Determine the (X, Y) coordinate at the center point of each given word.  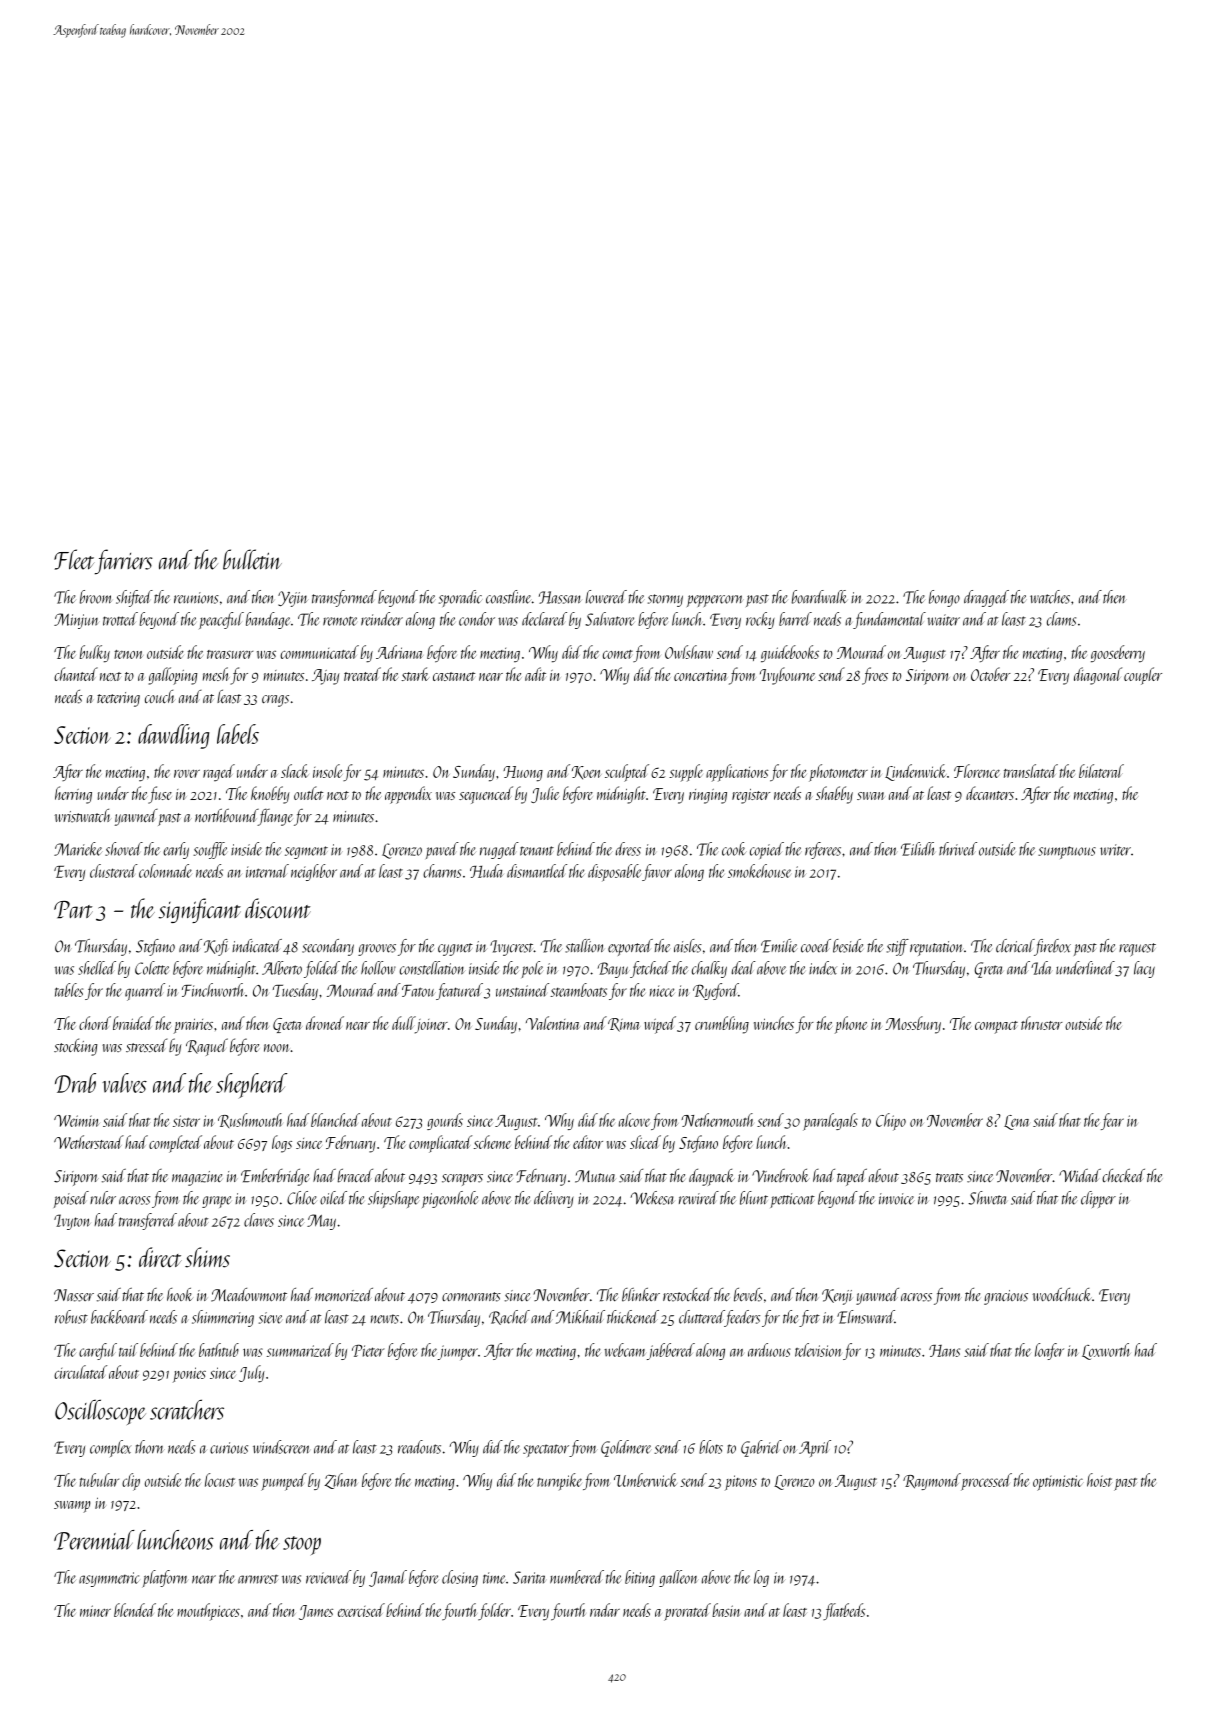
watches (1050, 597)
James (316, 1612)
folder (494, 1611)
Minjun (76, 621)
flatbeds (844, 1611)
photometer (838, 773)
